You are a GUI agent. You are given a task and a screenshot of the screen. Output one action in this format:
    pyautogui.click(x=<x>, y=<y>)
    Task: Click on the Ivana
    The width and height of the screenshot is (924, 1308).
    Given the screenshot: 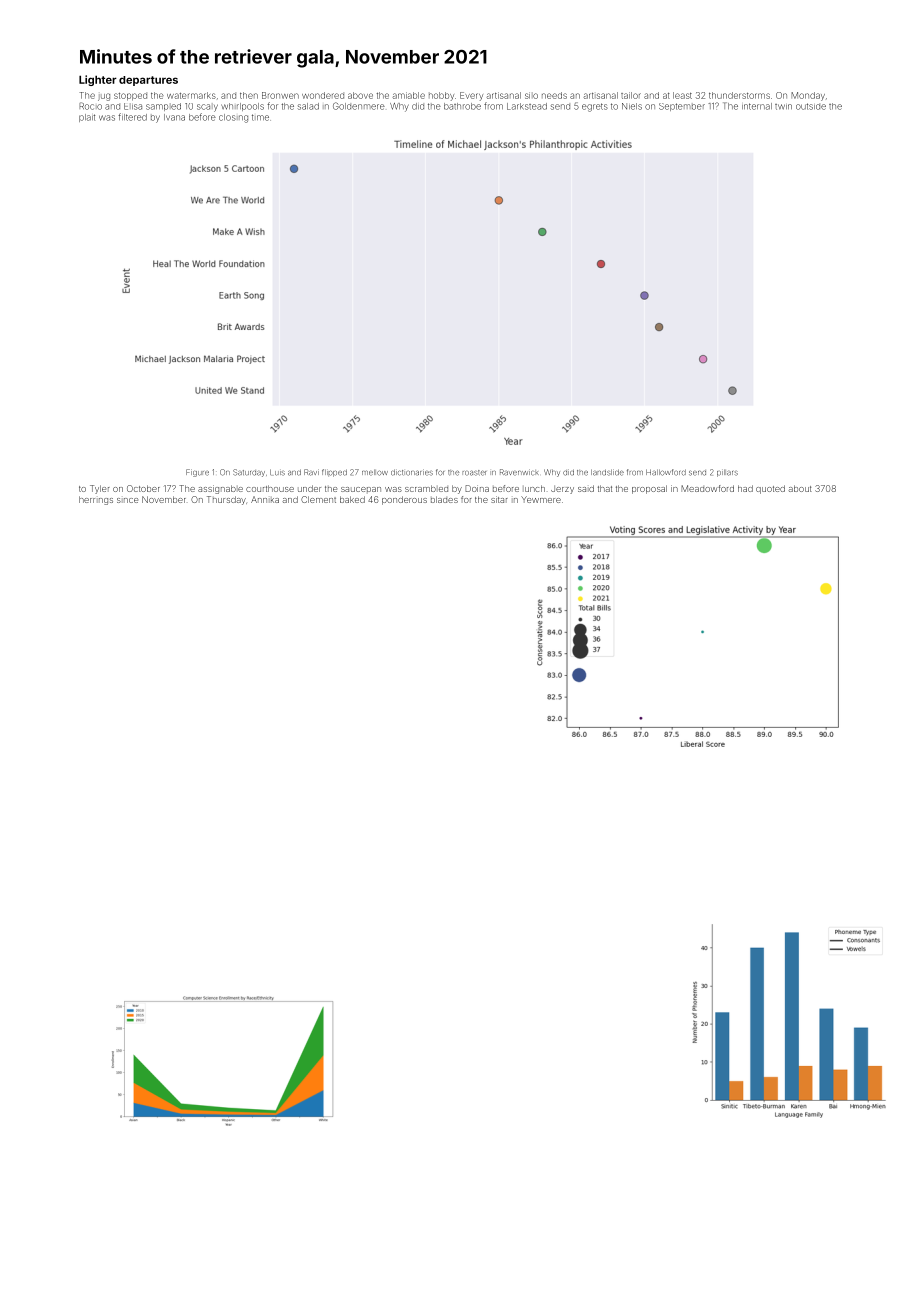 What is the action you would take?
    pyautogui.click(x=174, y=117)
